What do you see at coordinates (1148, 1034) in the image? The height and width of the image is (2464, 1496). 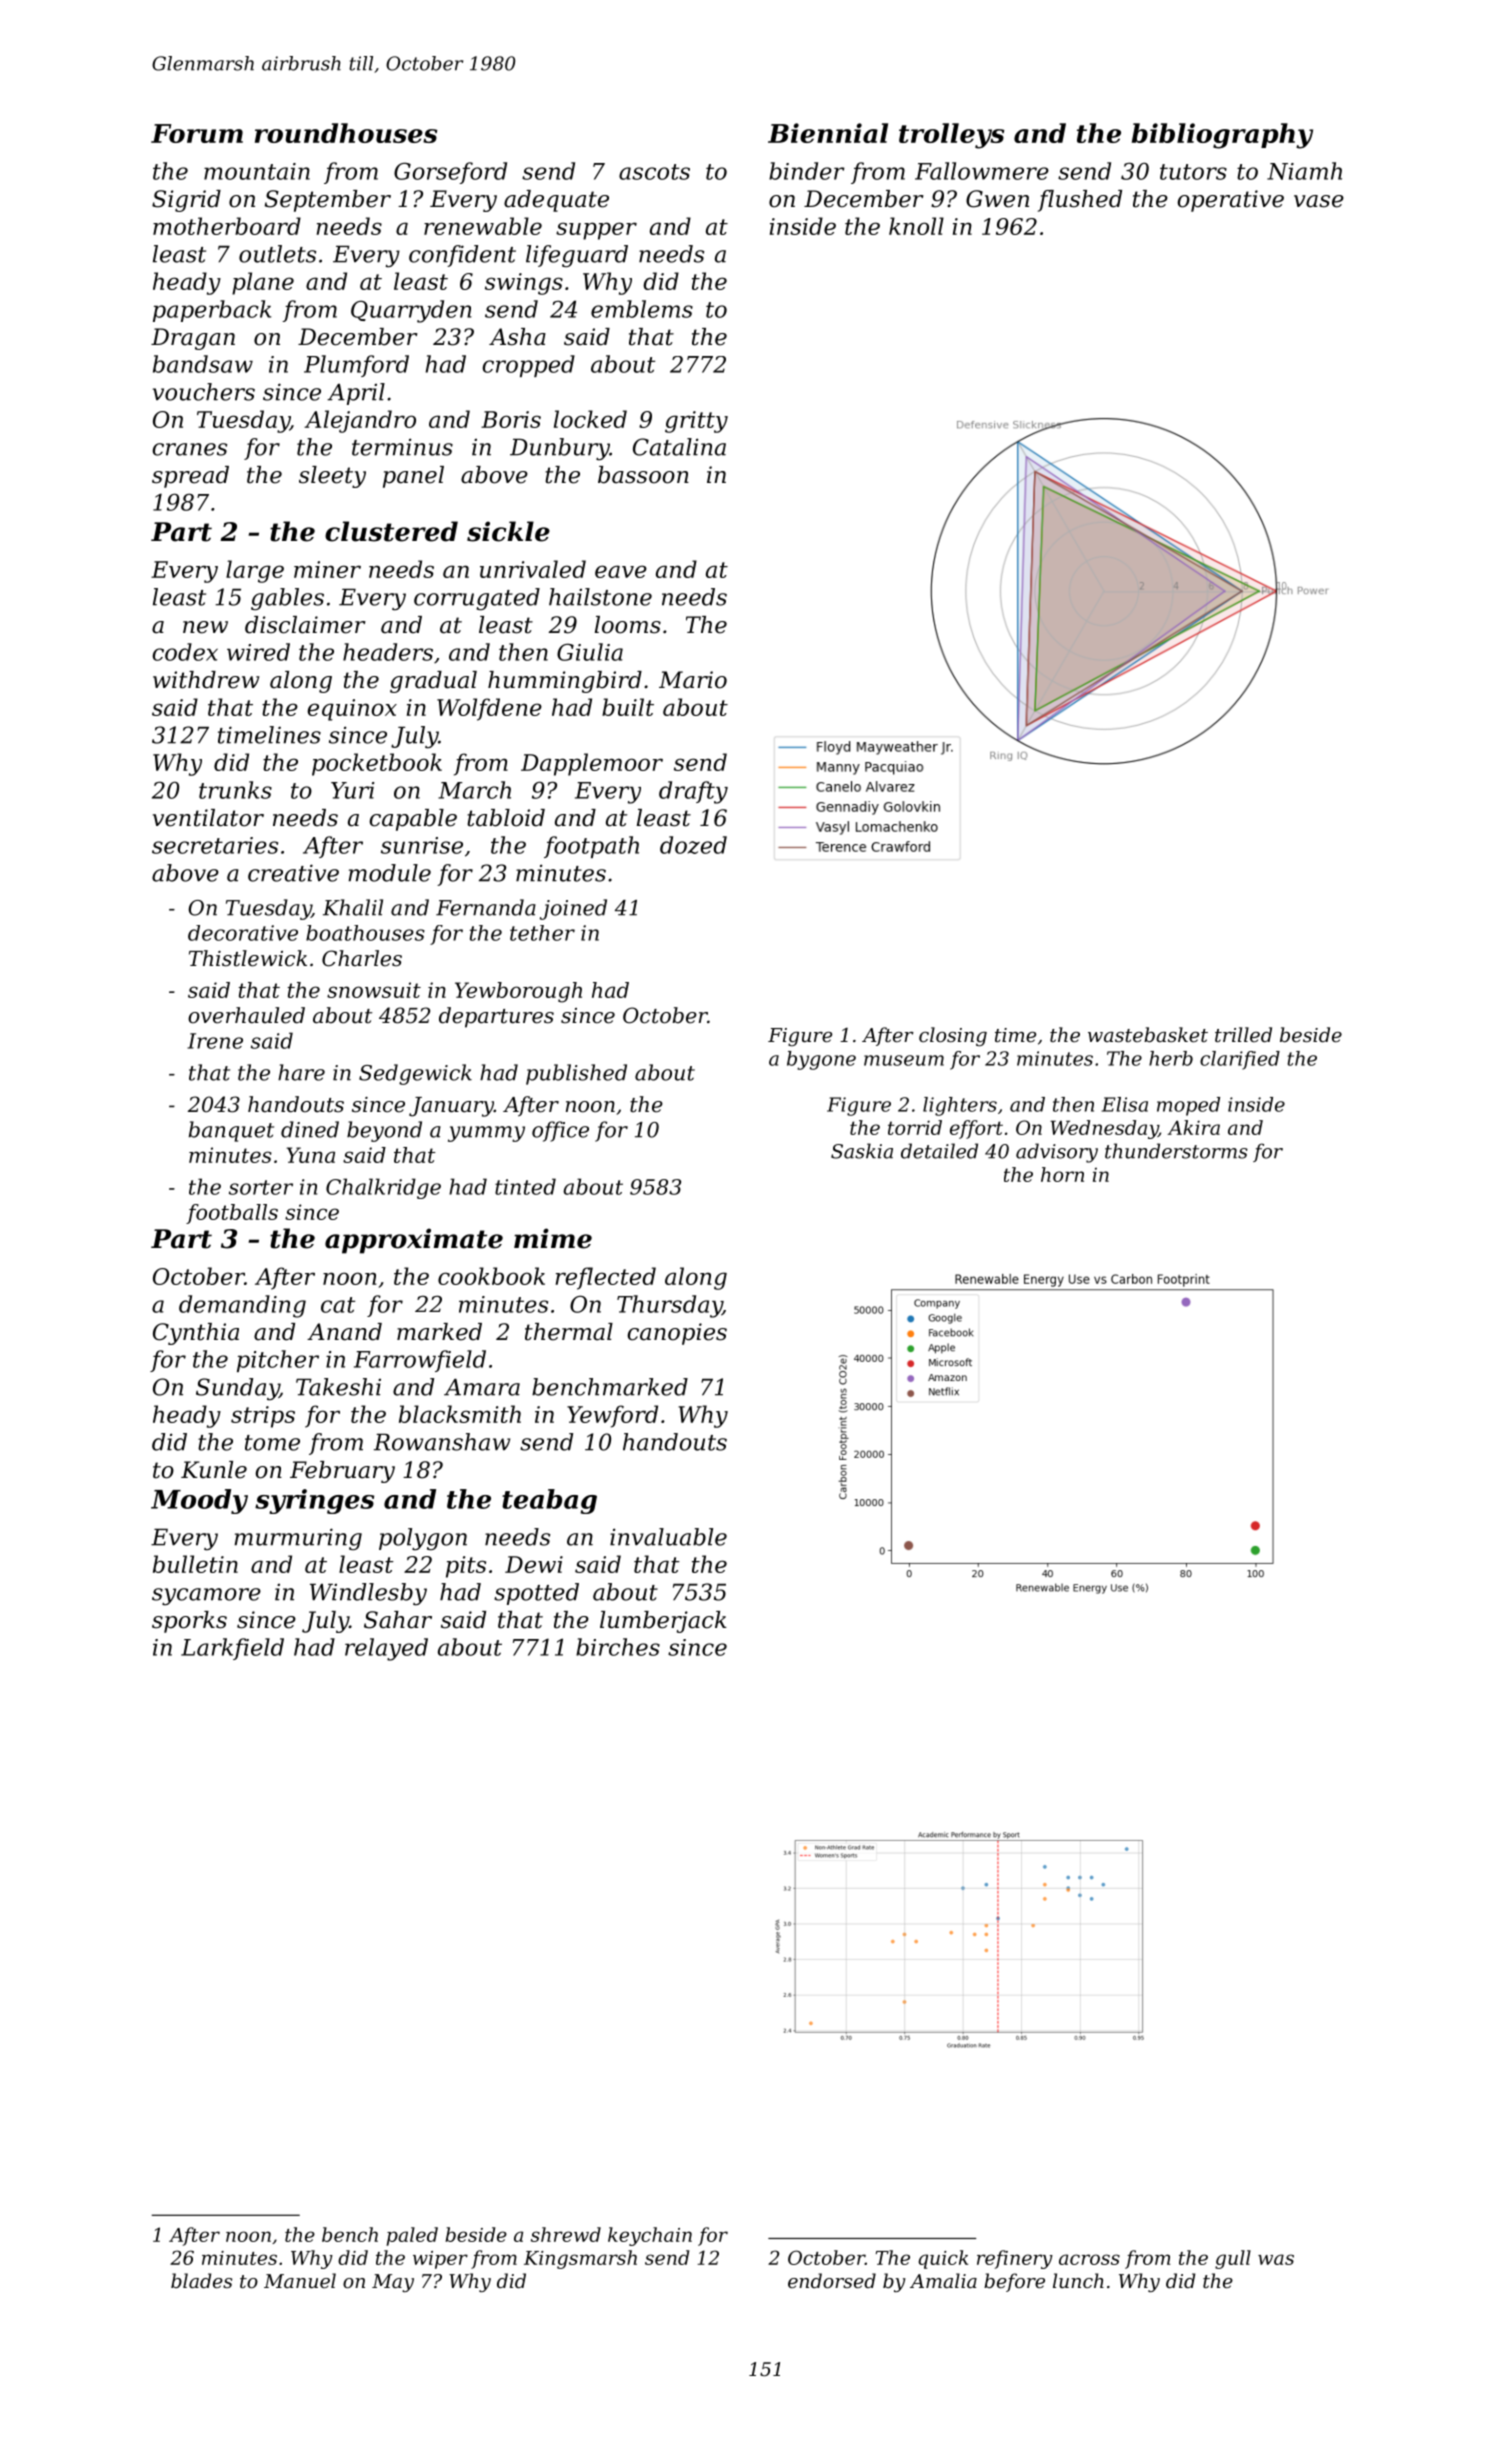 I see `wastebasket` at bounding box center [1148, 1034].
